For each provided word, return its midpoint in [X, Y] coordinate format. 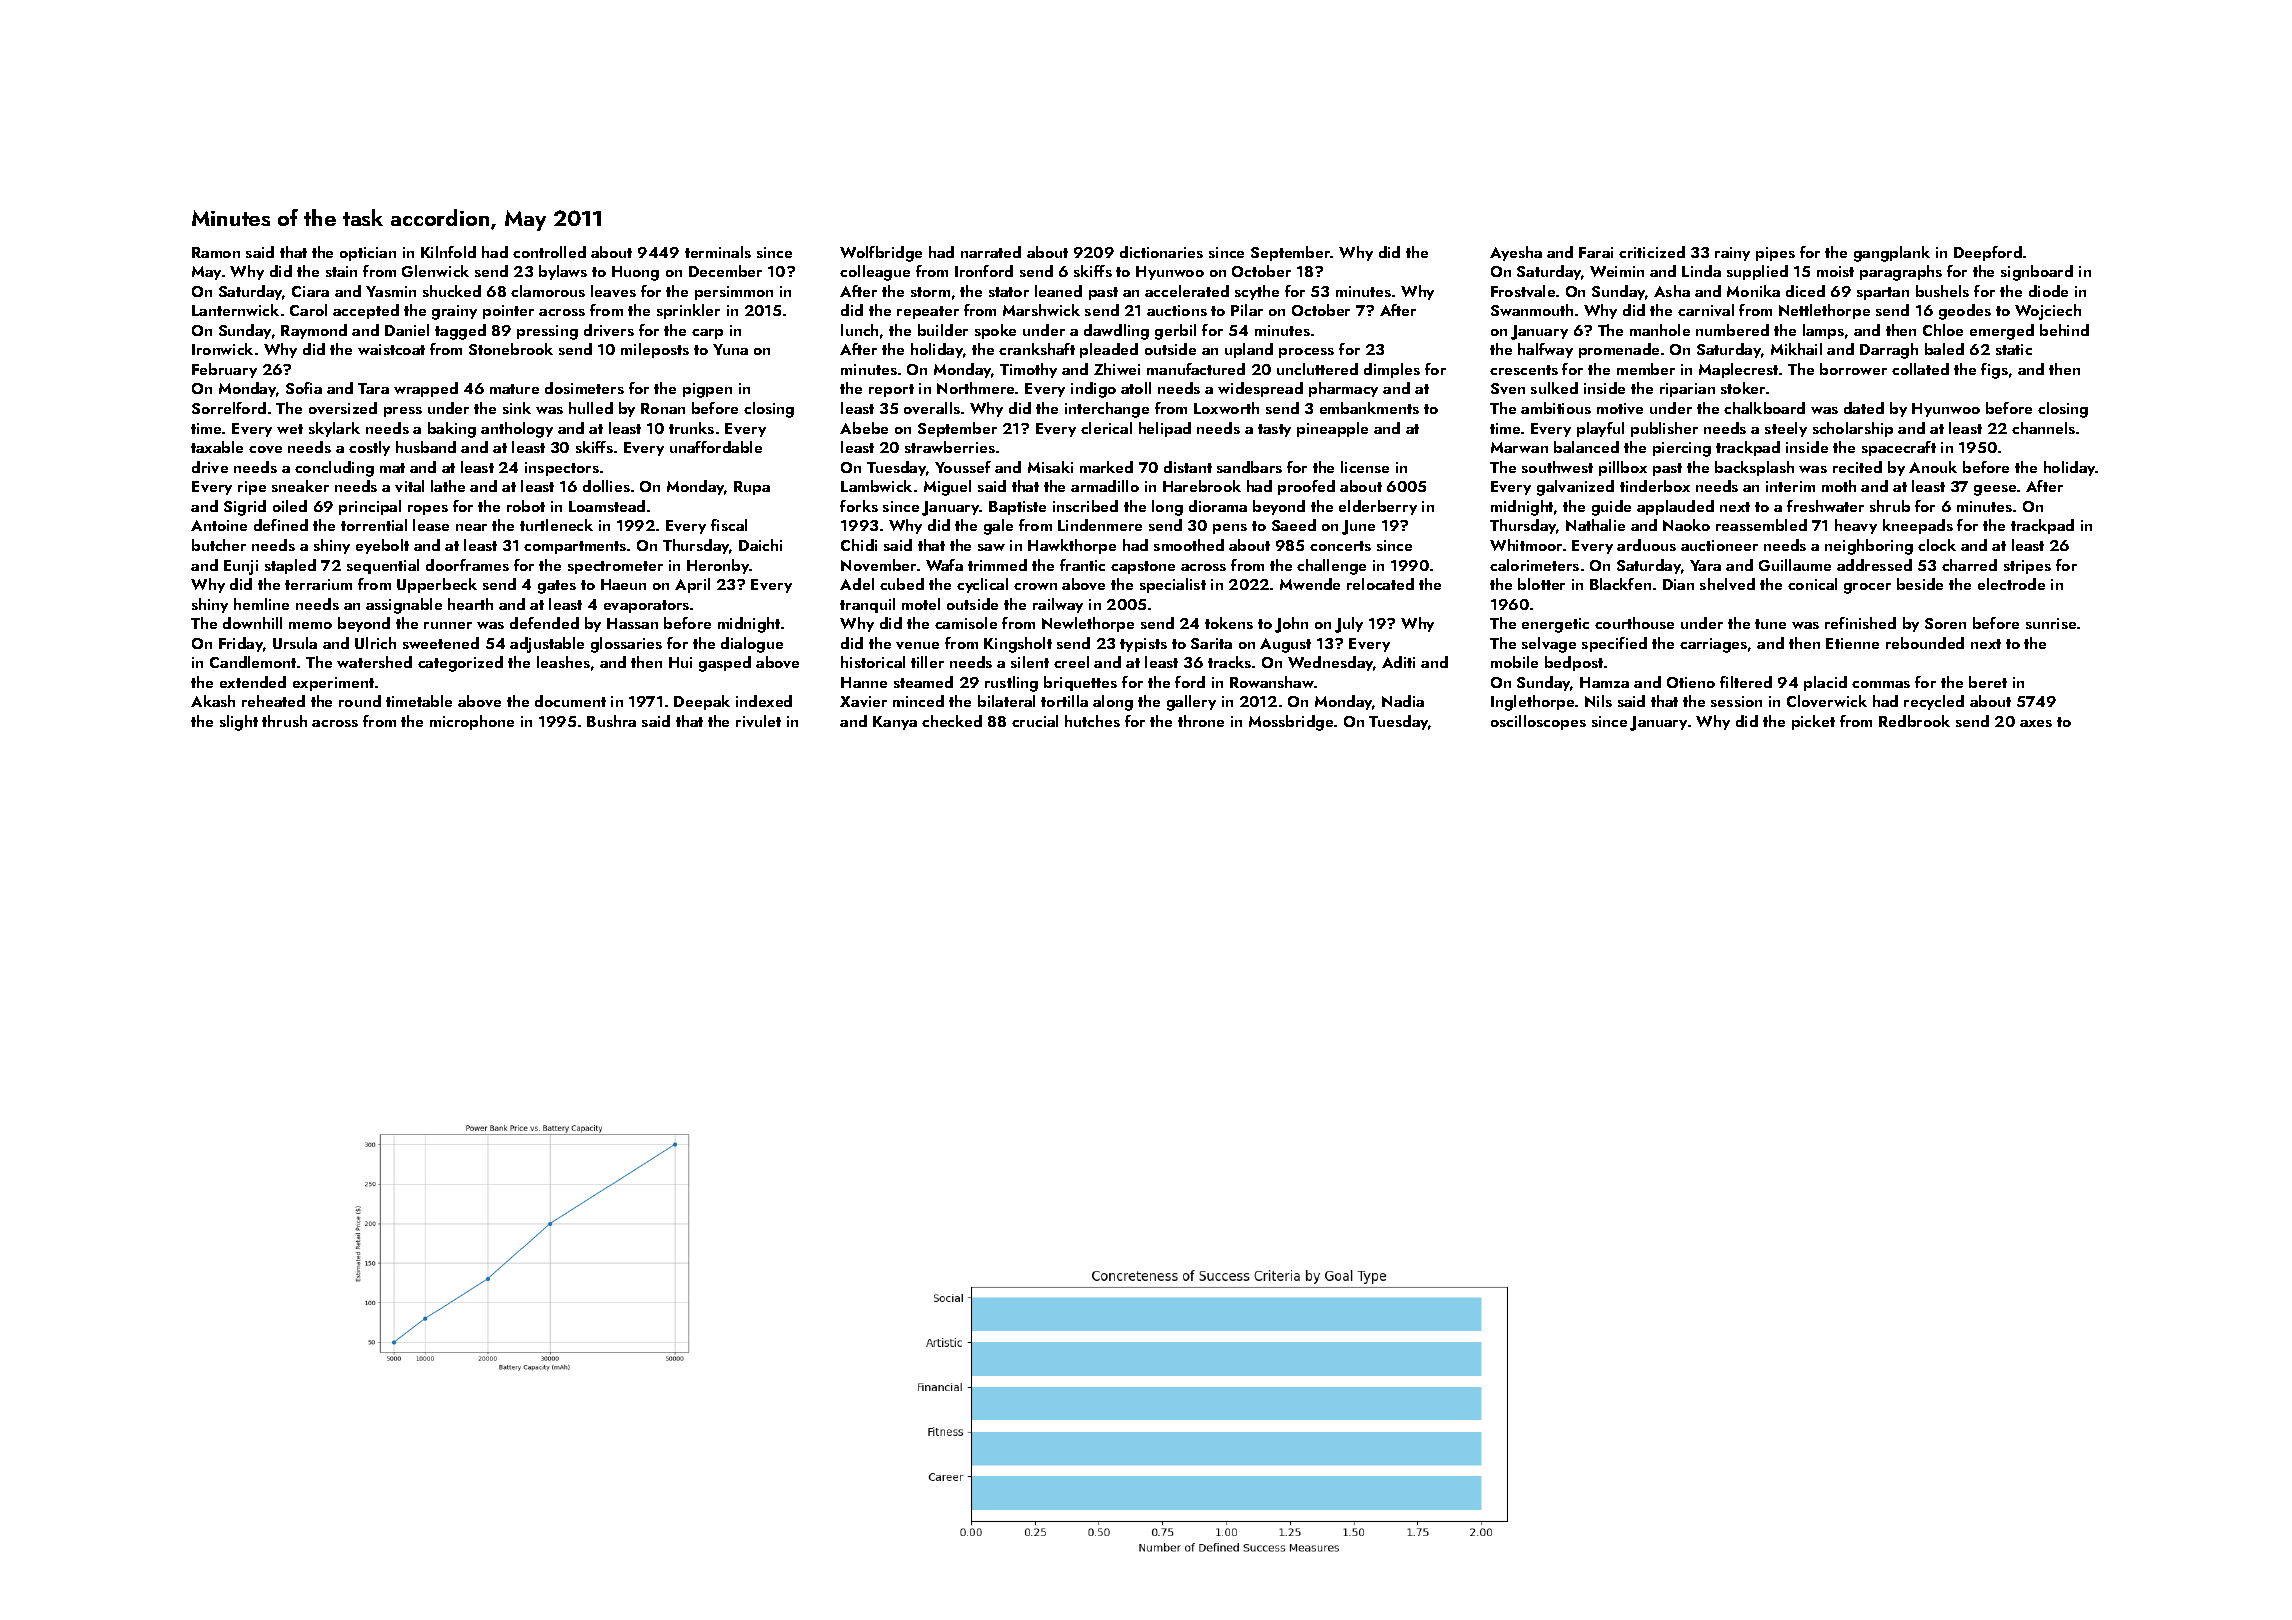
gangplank [1892, 254]
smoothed [1189, 545]
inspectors [562, 469]
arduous [1646, 545]
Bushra [611, 721]
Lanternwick [235, 310]
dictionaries [1161, 252]
